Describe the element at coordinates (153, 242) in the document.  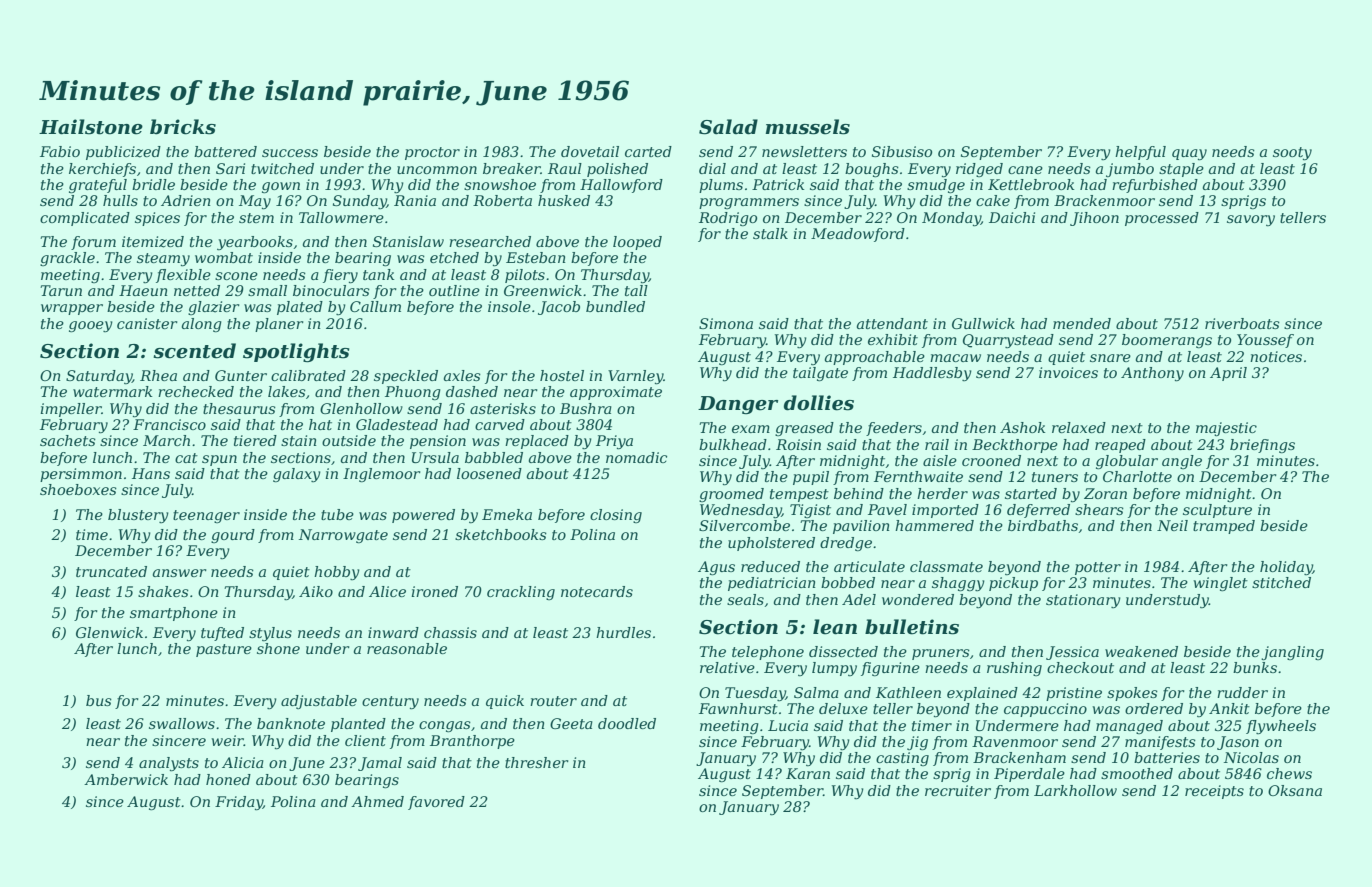
I see `itemized` at that location.
